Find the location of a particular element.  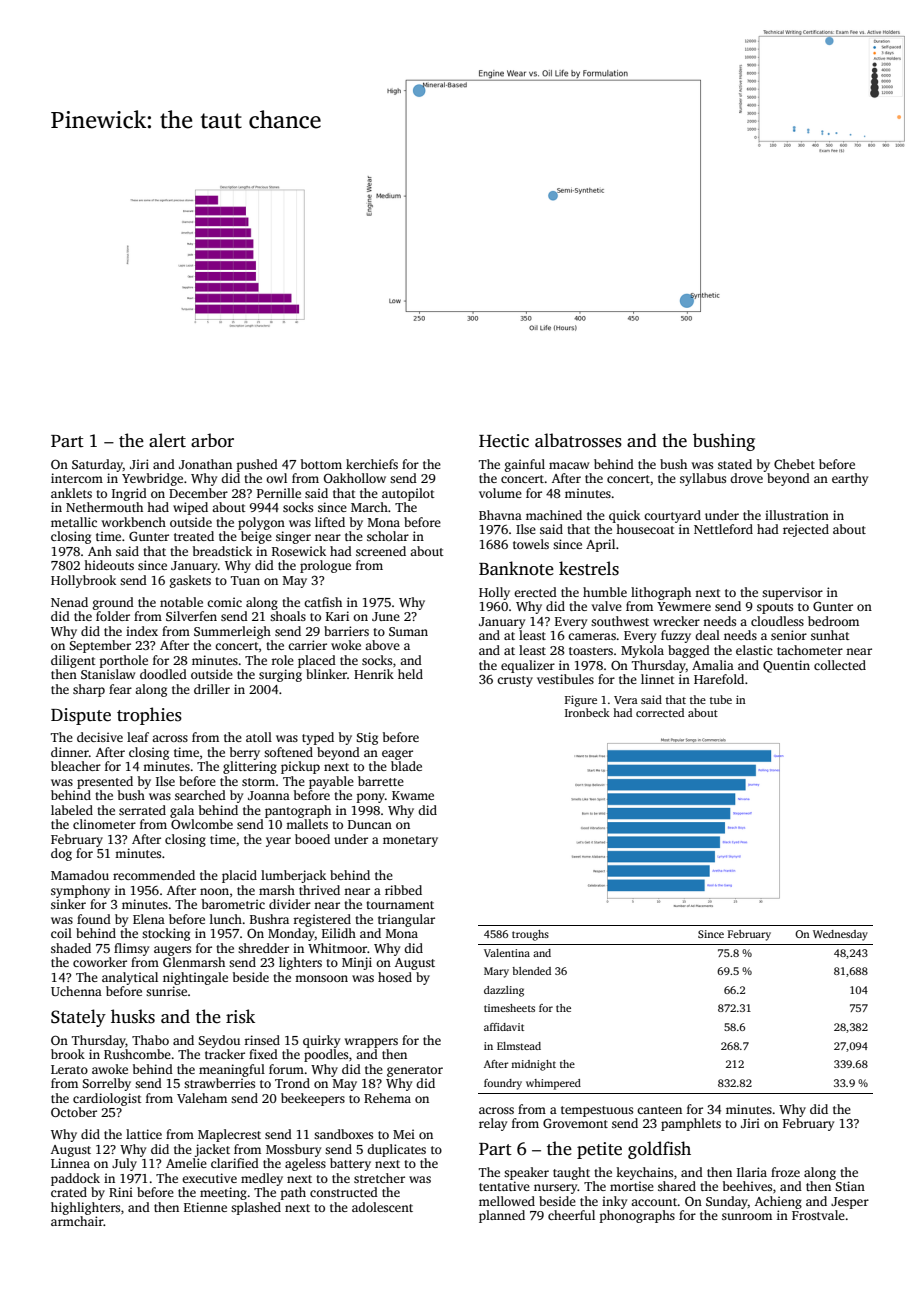

blended is located at coordinates (531, 971).
